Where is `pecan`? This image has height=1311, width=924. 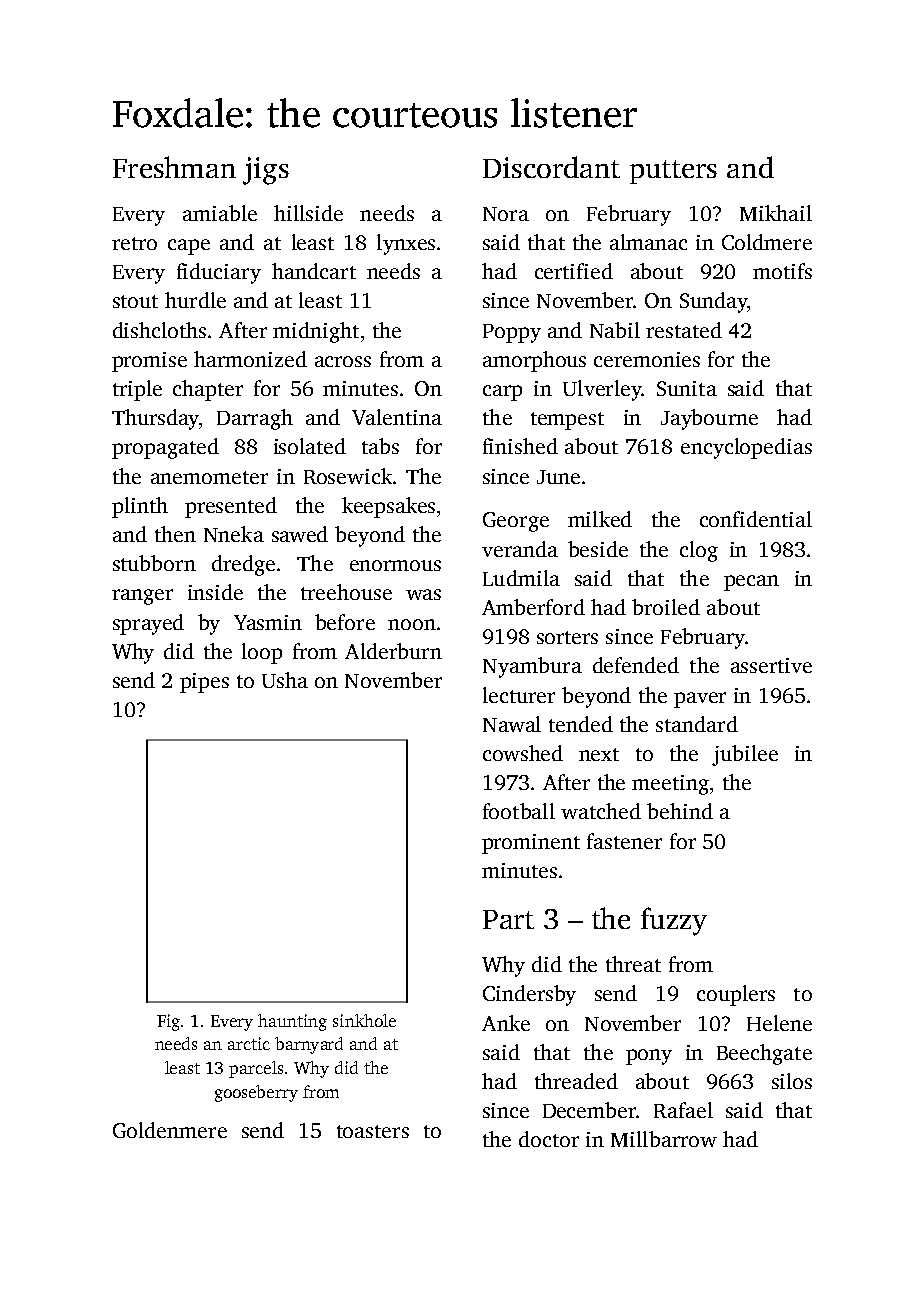
pecan is located at coordinates (751, 583).
